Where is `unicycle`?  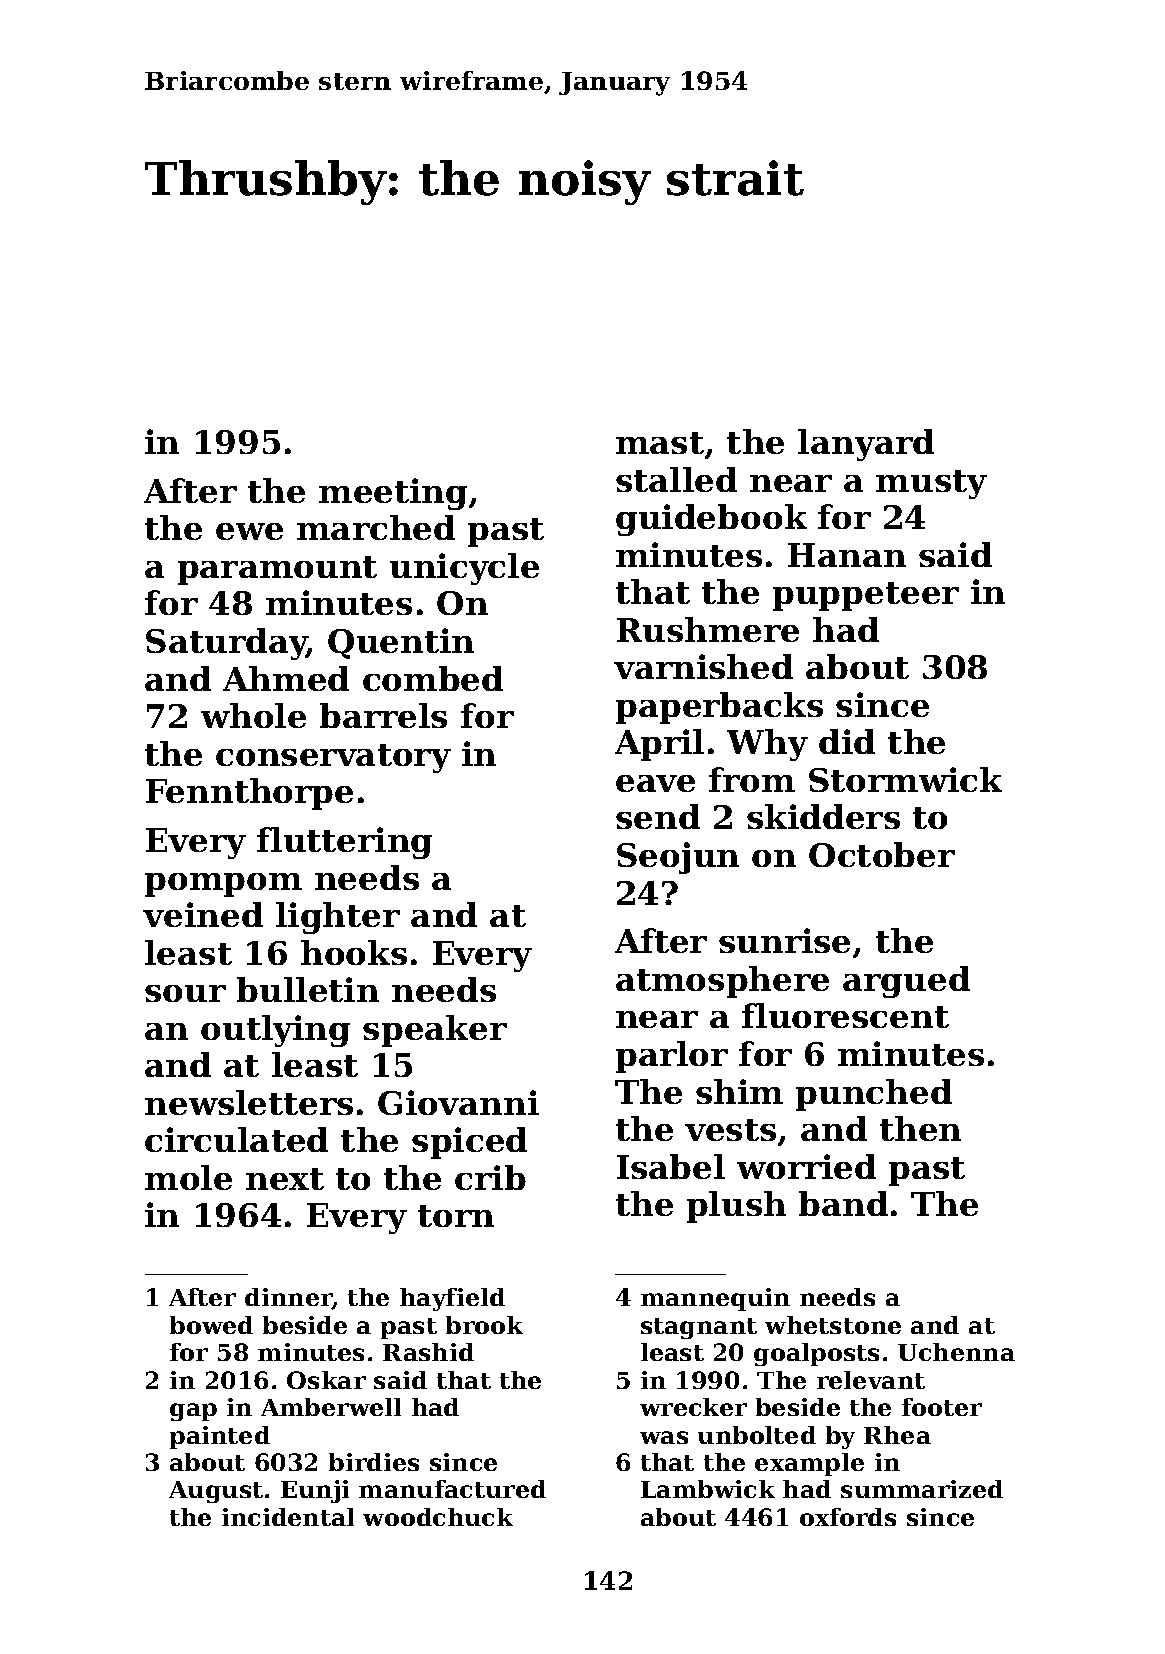 unicycle is located at coordinates (464, 569).
